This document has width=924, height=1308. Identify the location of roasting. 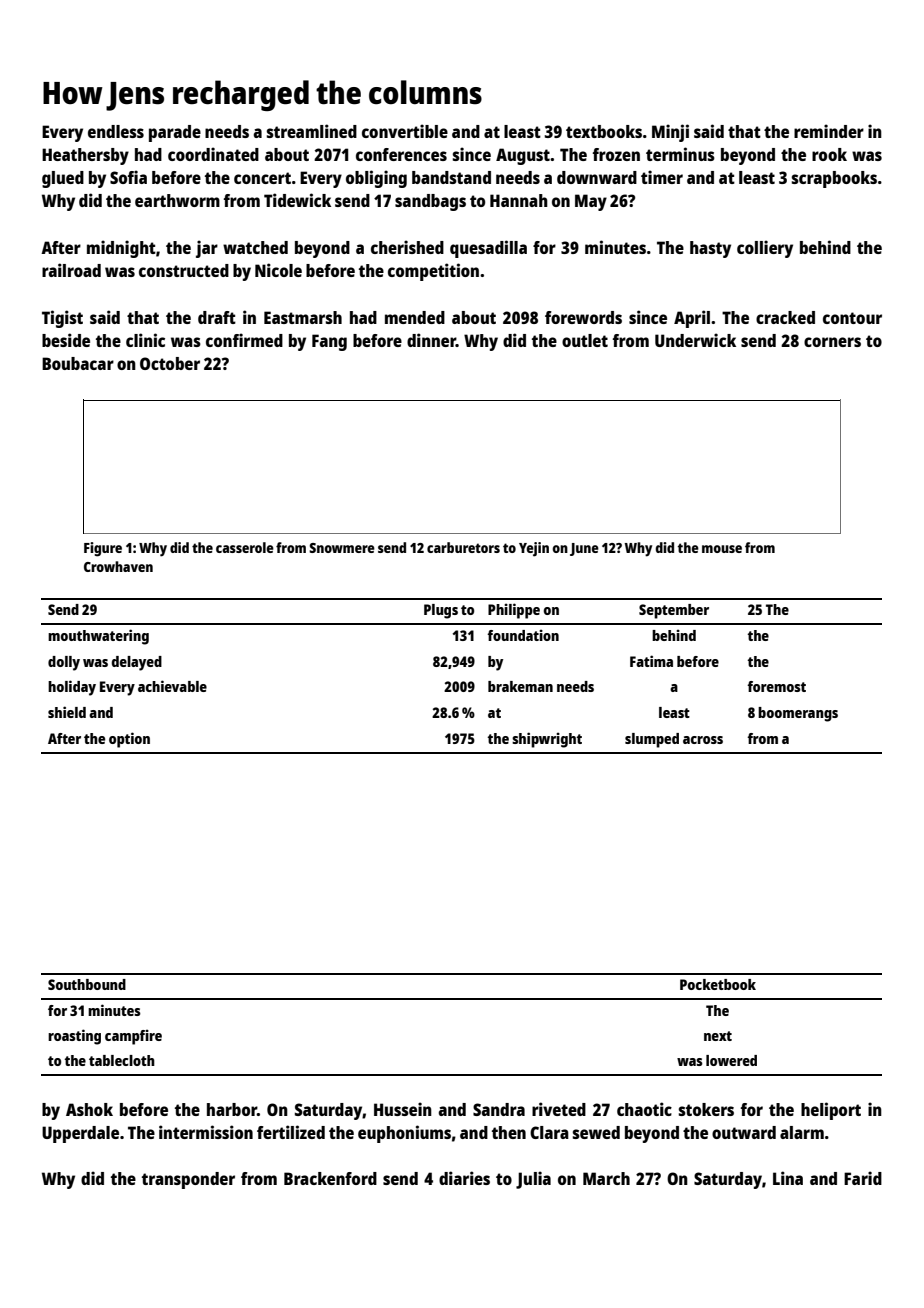
(74, 1037).
